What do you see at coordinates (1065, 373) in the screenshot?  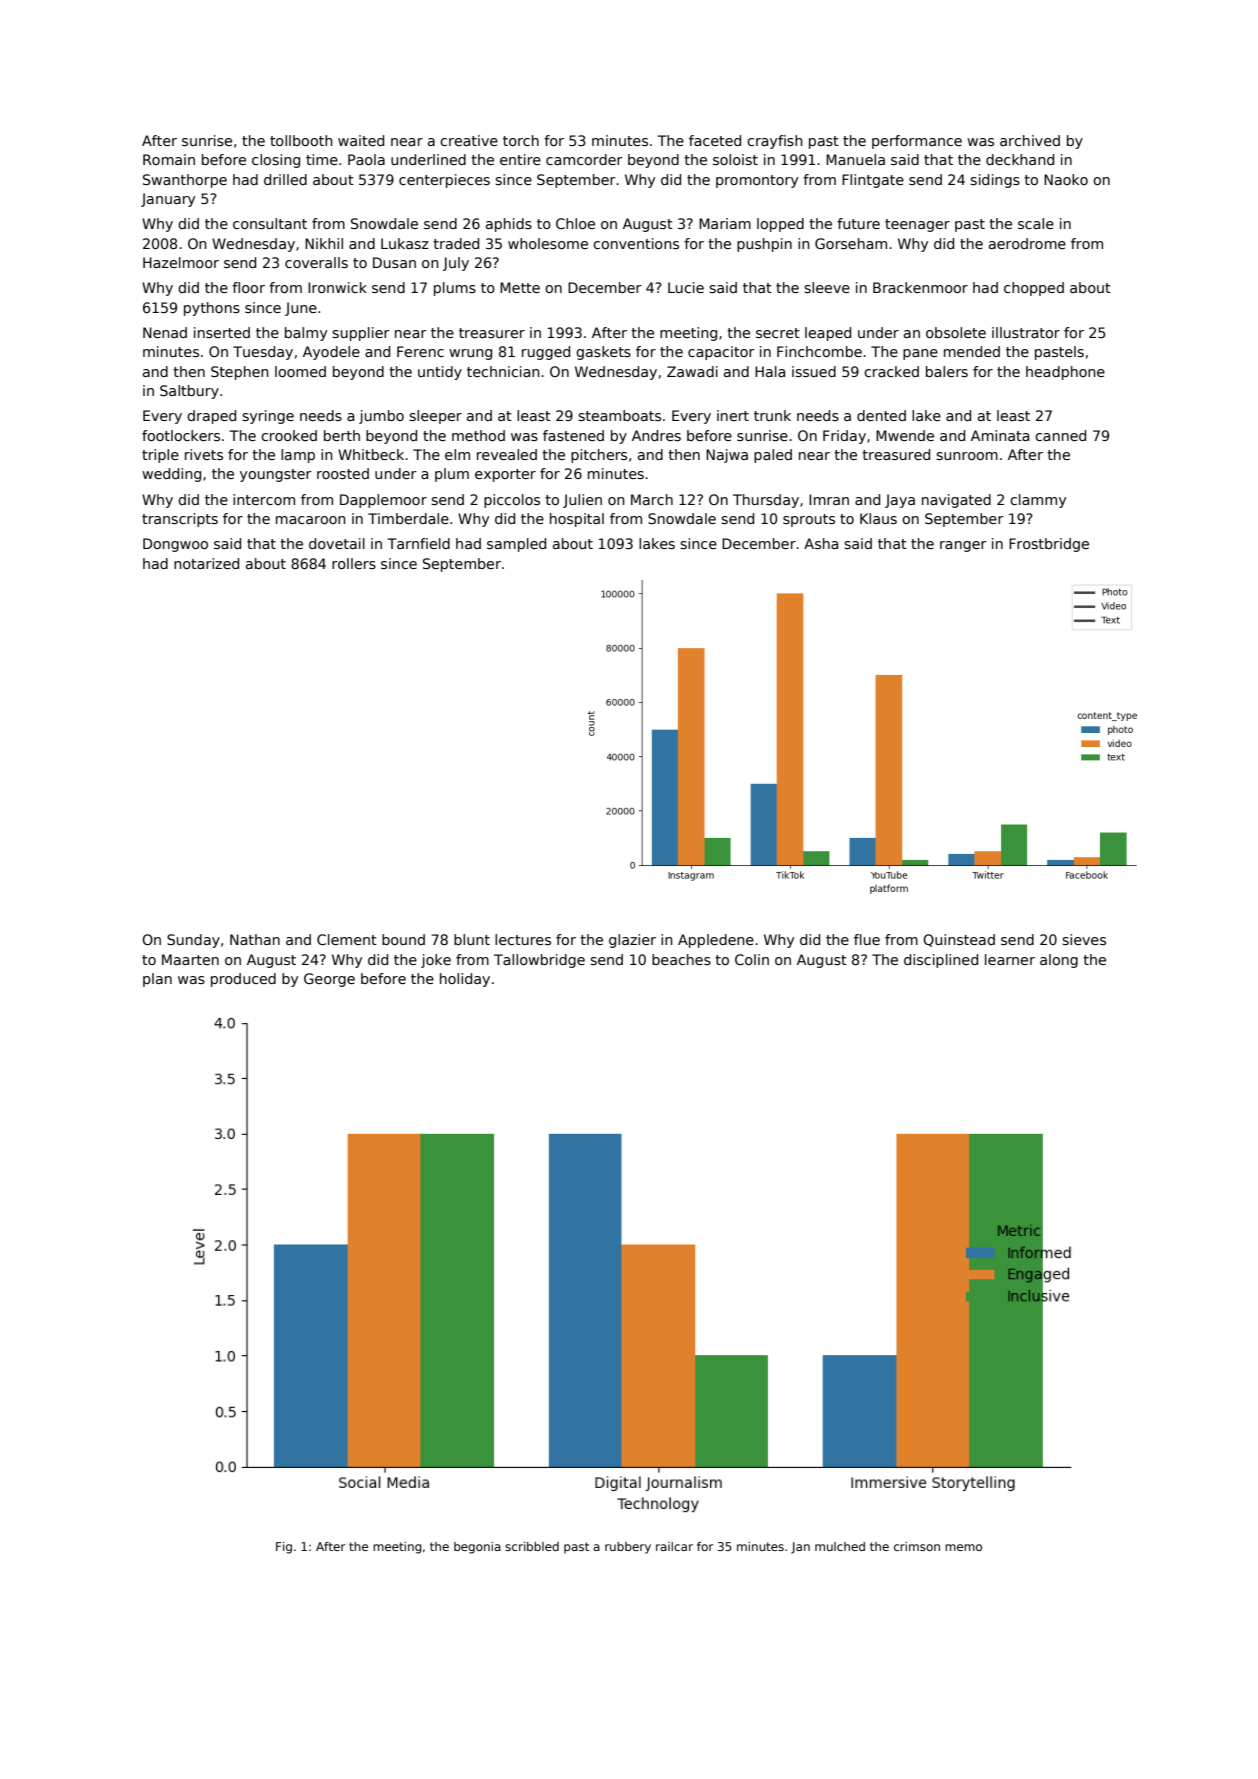 I see `headphone` at bounding box center [1065, 373].
